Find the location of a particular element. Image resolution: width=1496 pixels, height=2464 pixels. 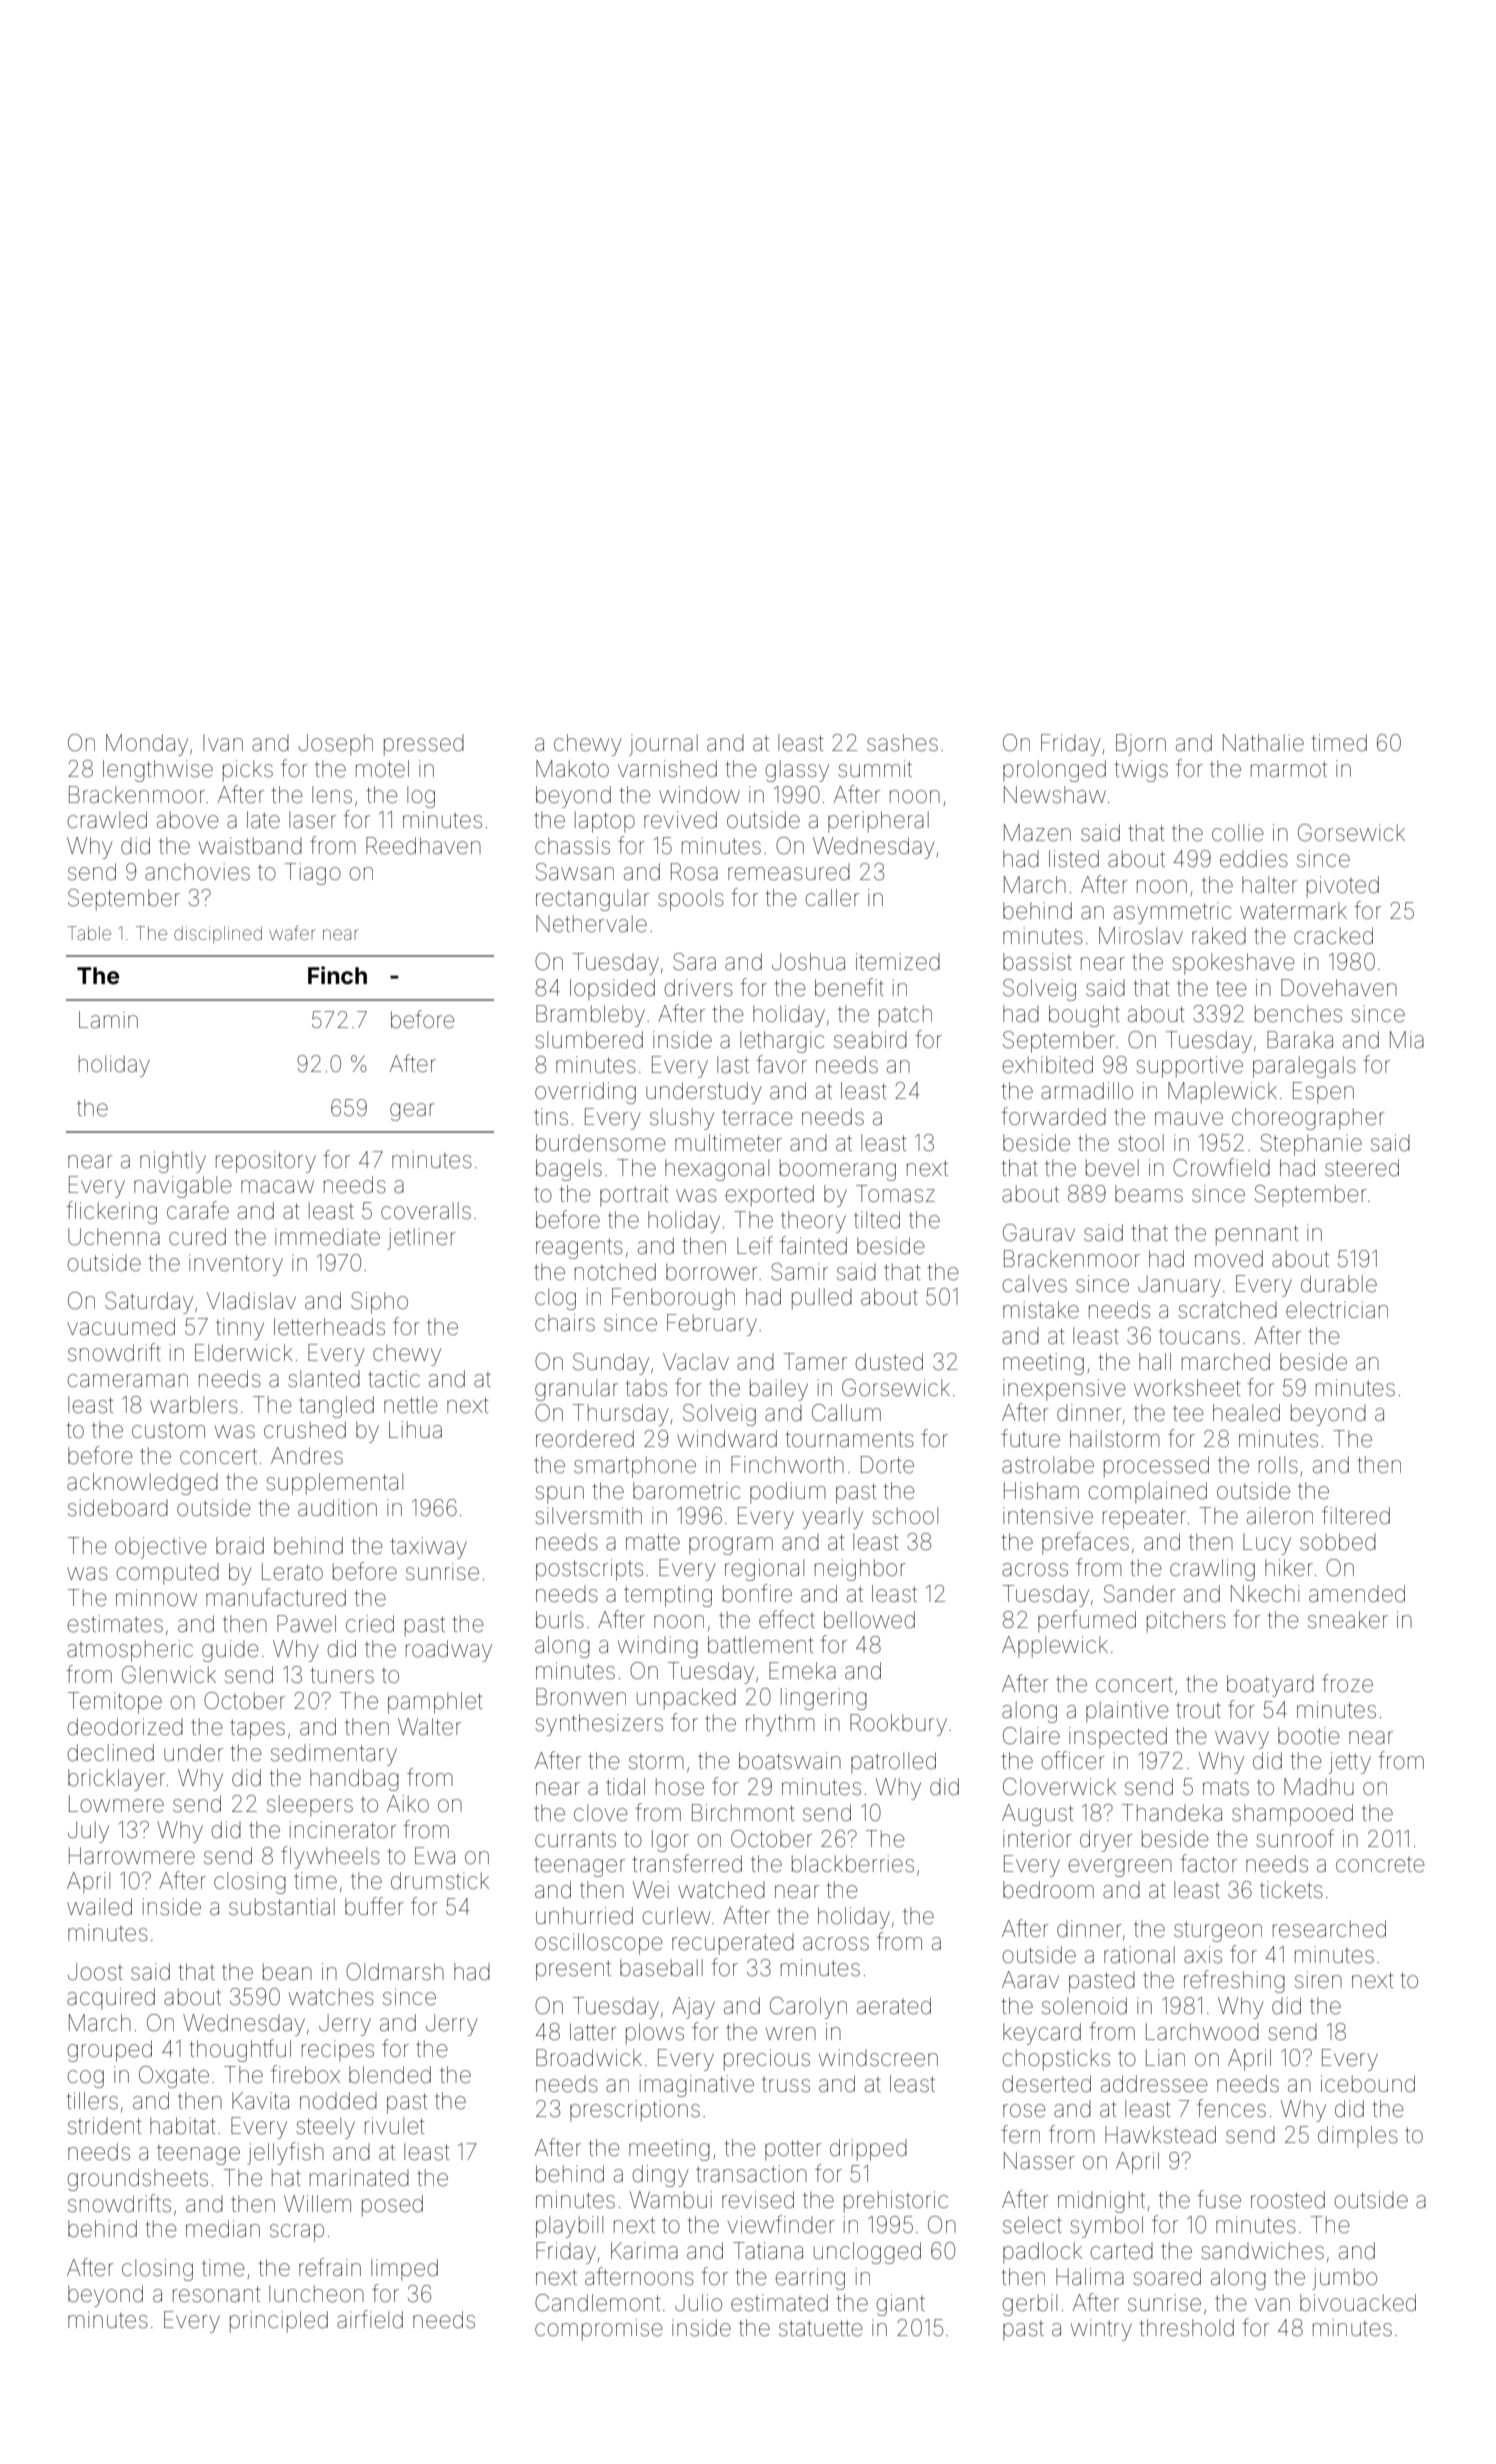

airfield is located at coordinates (370, 2319).
